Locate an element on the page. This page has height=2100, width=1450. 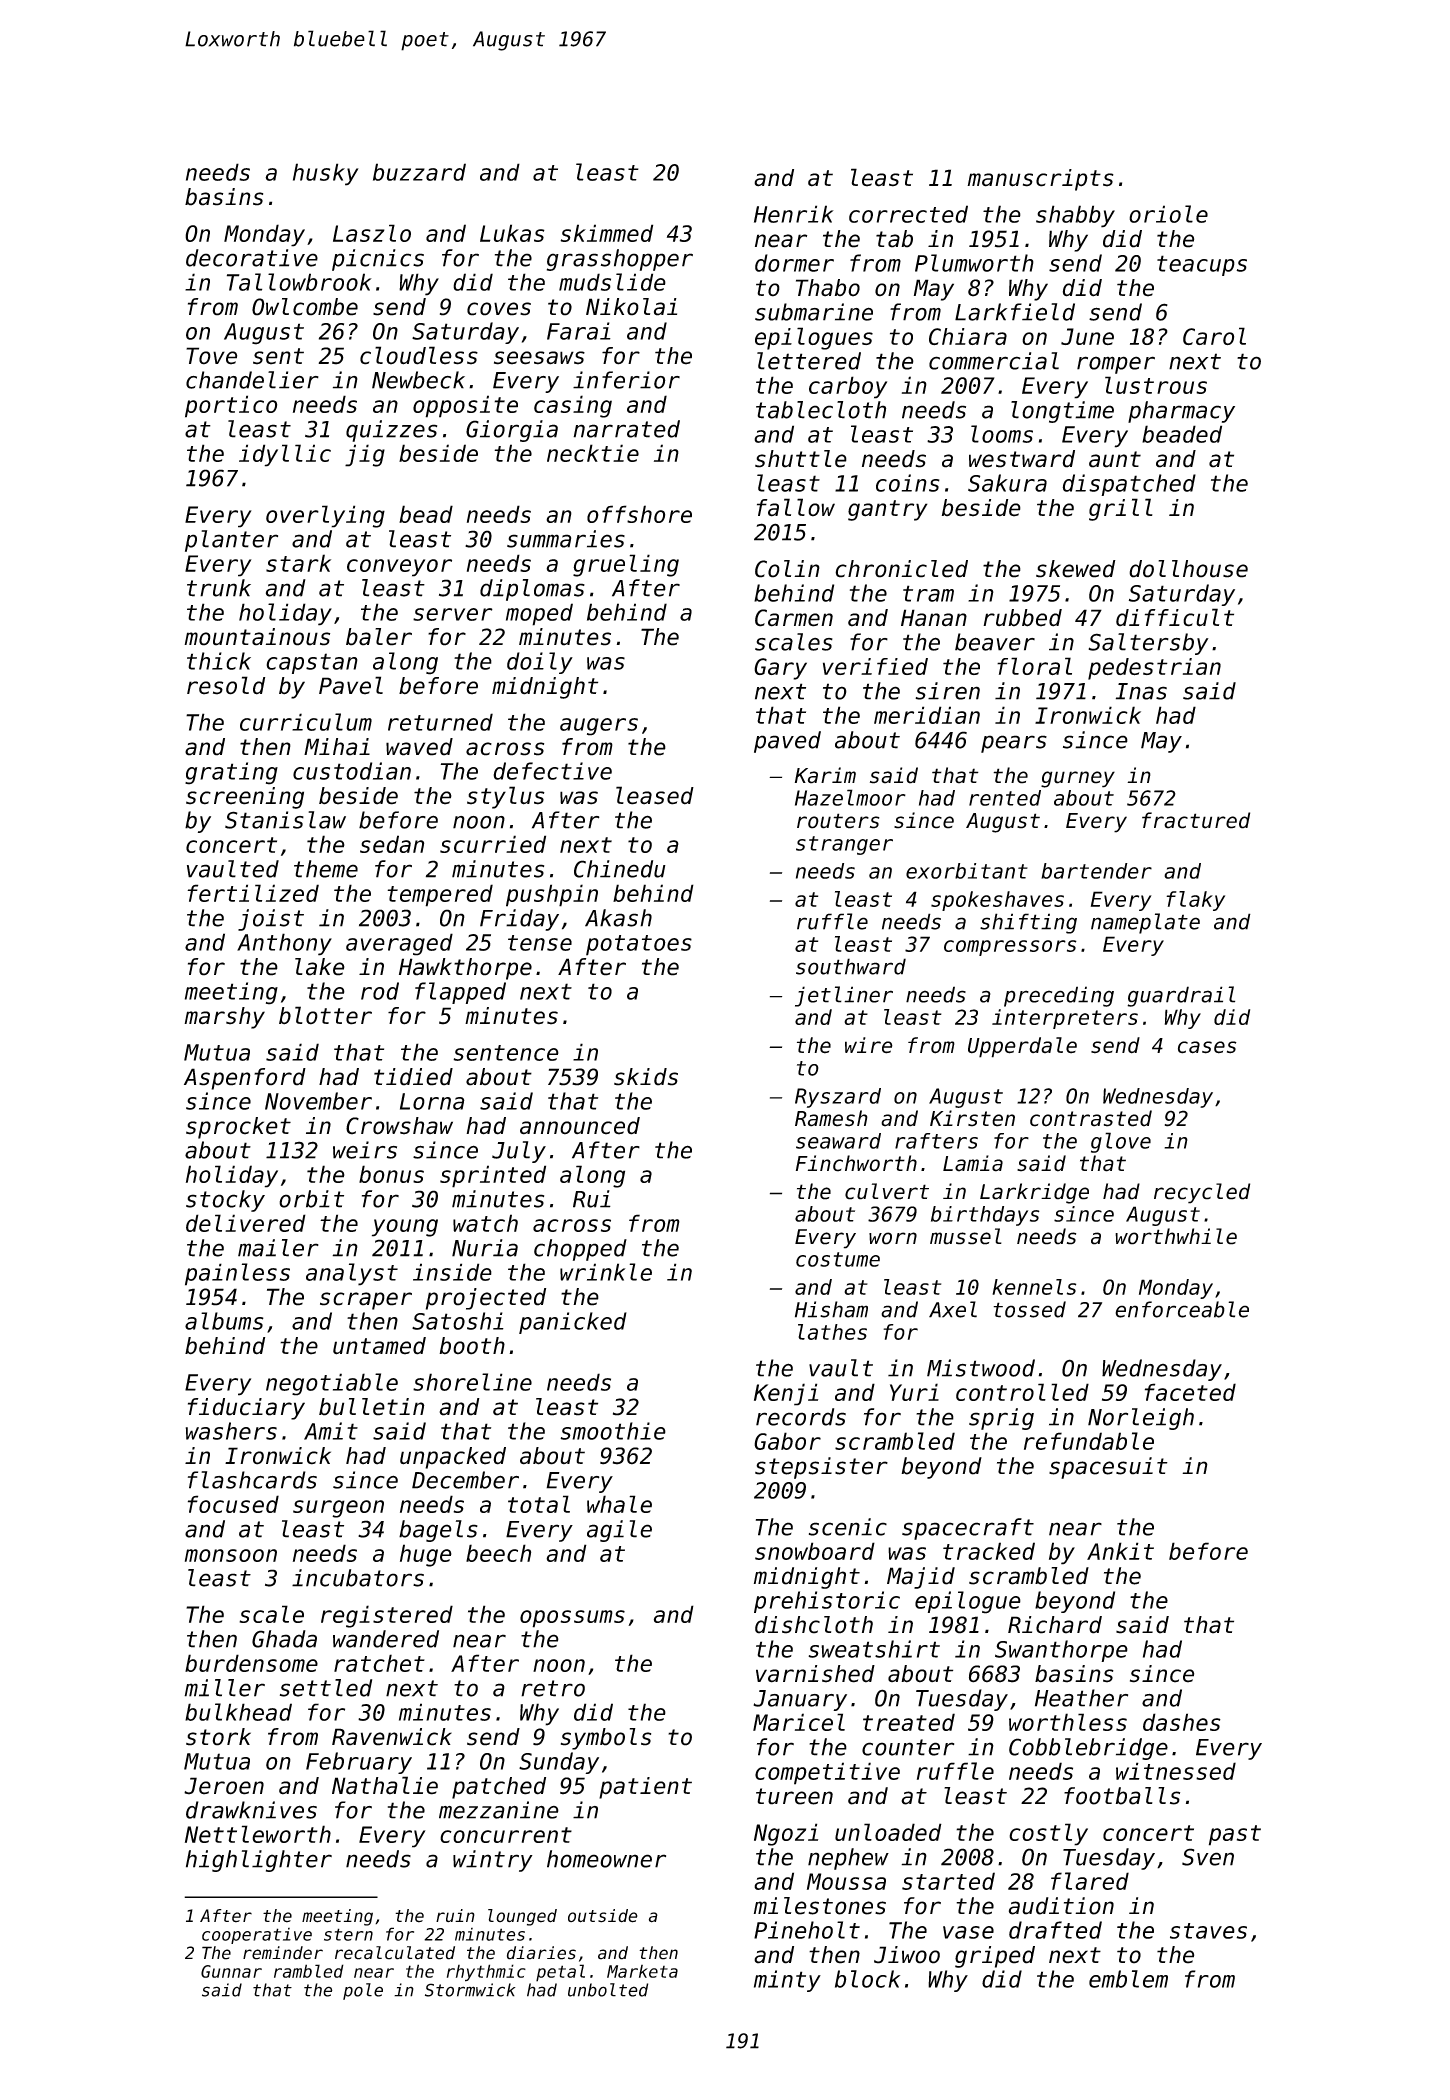
stepsister is located at coordinates (821, 1468).
